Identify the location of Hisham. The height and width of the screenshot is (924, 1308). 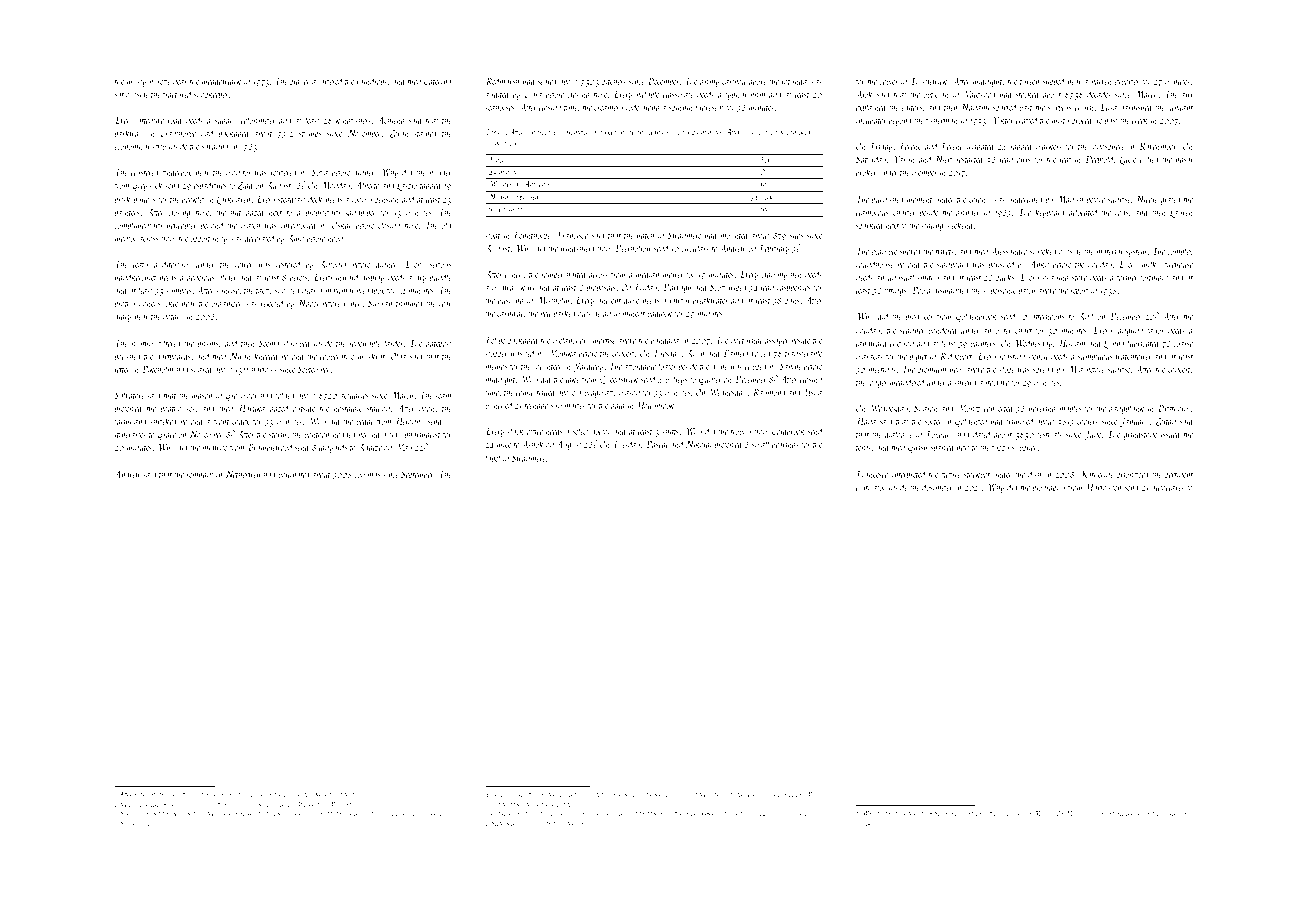
(1071, 343).
